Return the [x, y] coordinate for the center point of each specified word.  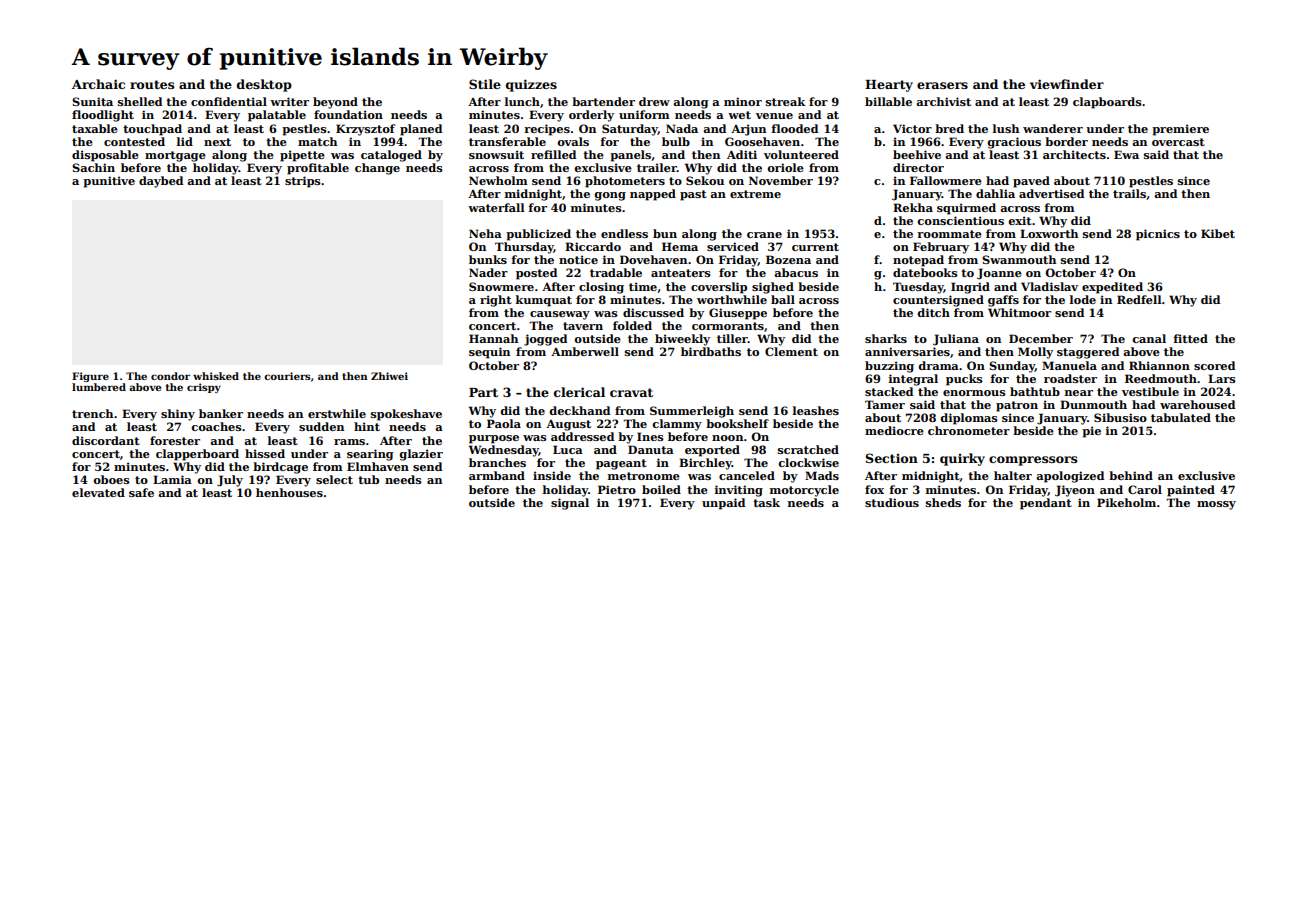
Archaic [98, 84]
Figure [90, 377]
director [918, 167]
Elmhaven [378, 466]
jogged [545, 340]
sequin [489, 353]
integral [913, 380]
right [496, 301]
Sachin [93, 167]
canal [1149, 338]
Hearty [889, 86]
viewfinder [1067, 84]
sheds [943, 502]
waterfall [496, 207]
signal [570, 504]
